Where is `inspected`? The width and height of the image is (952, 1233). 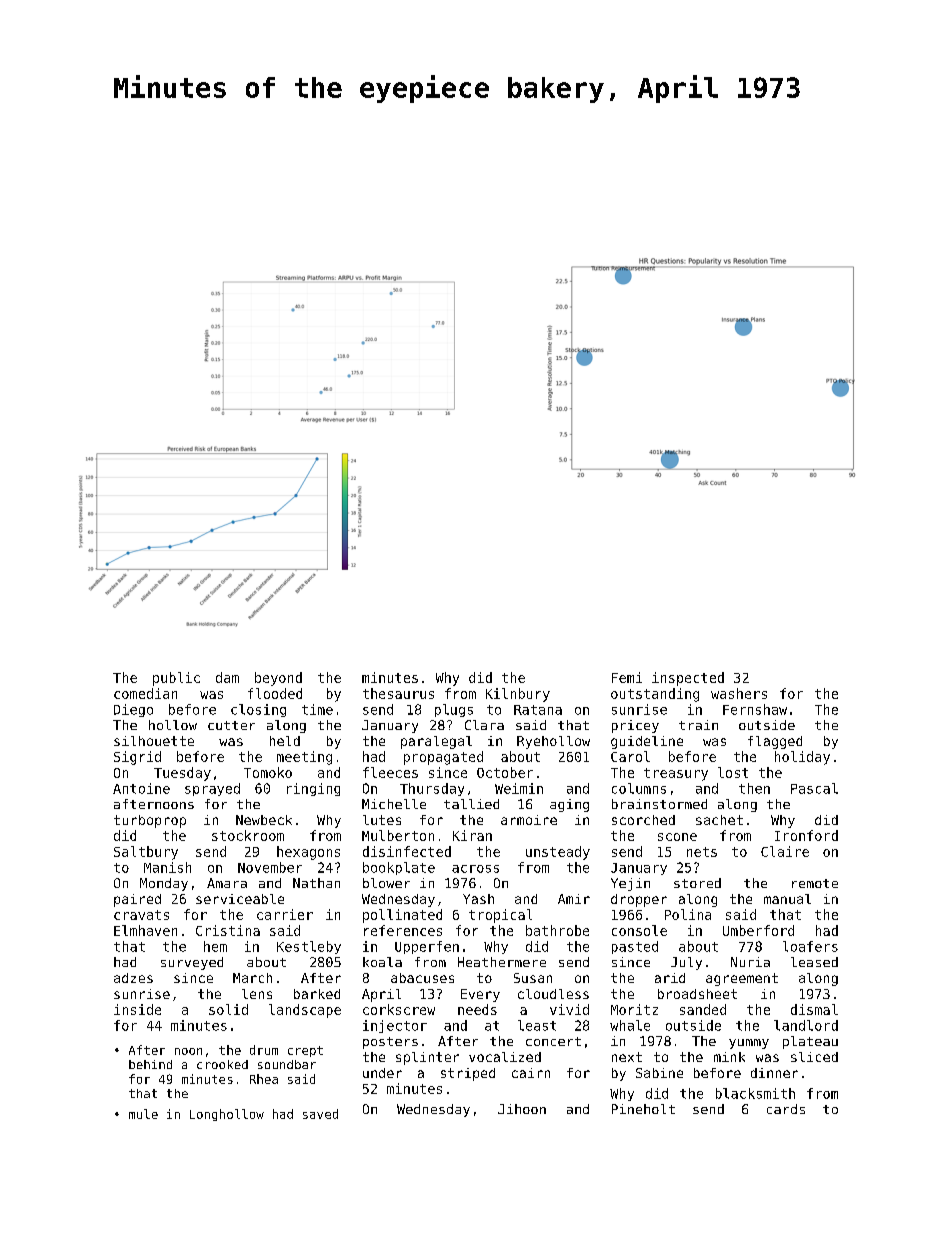 inspected is located at coordinates (688, 679).
